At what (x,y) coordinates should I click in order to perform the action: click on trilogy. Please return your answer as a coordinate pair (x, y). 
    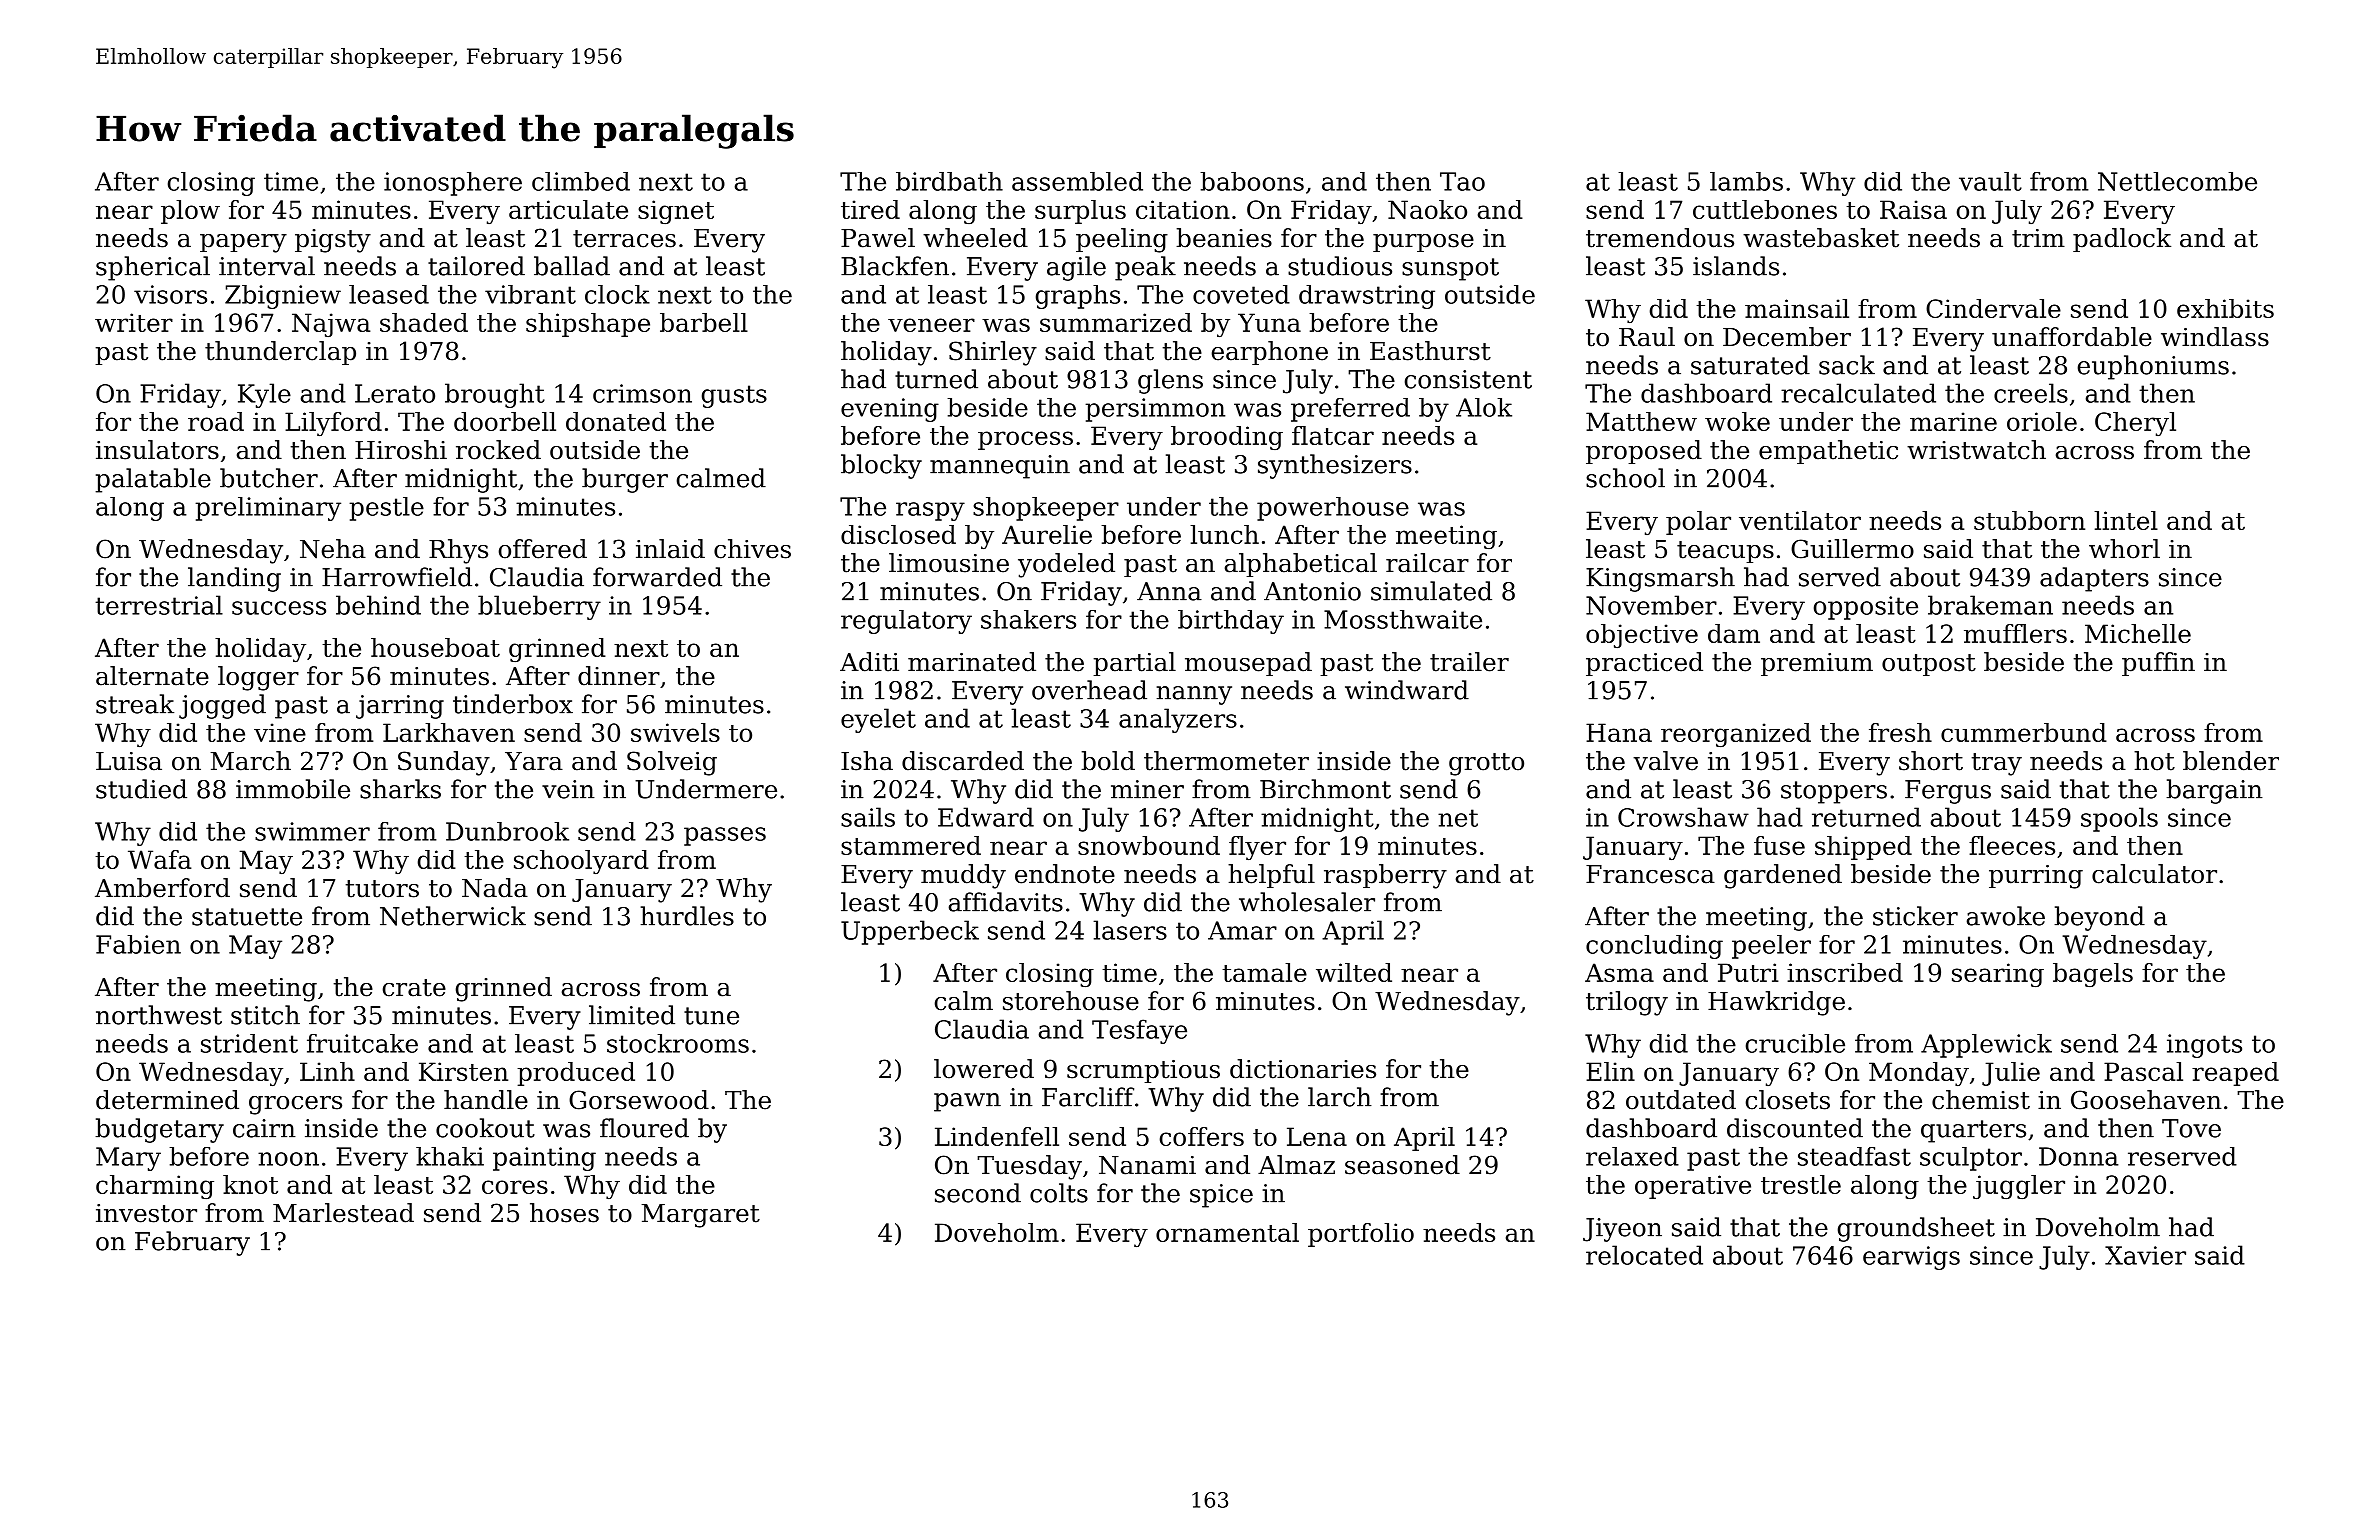
    Looking at the image, I should click on (1627, 1003).
